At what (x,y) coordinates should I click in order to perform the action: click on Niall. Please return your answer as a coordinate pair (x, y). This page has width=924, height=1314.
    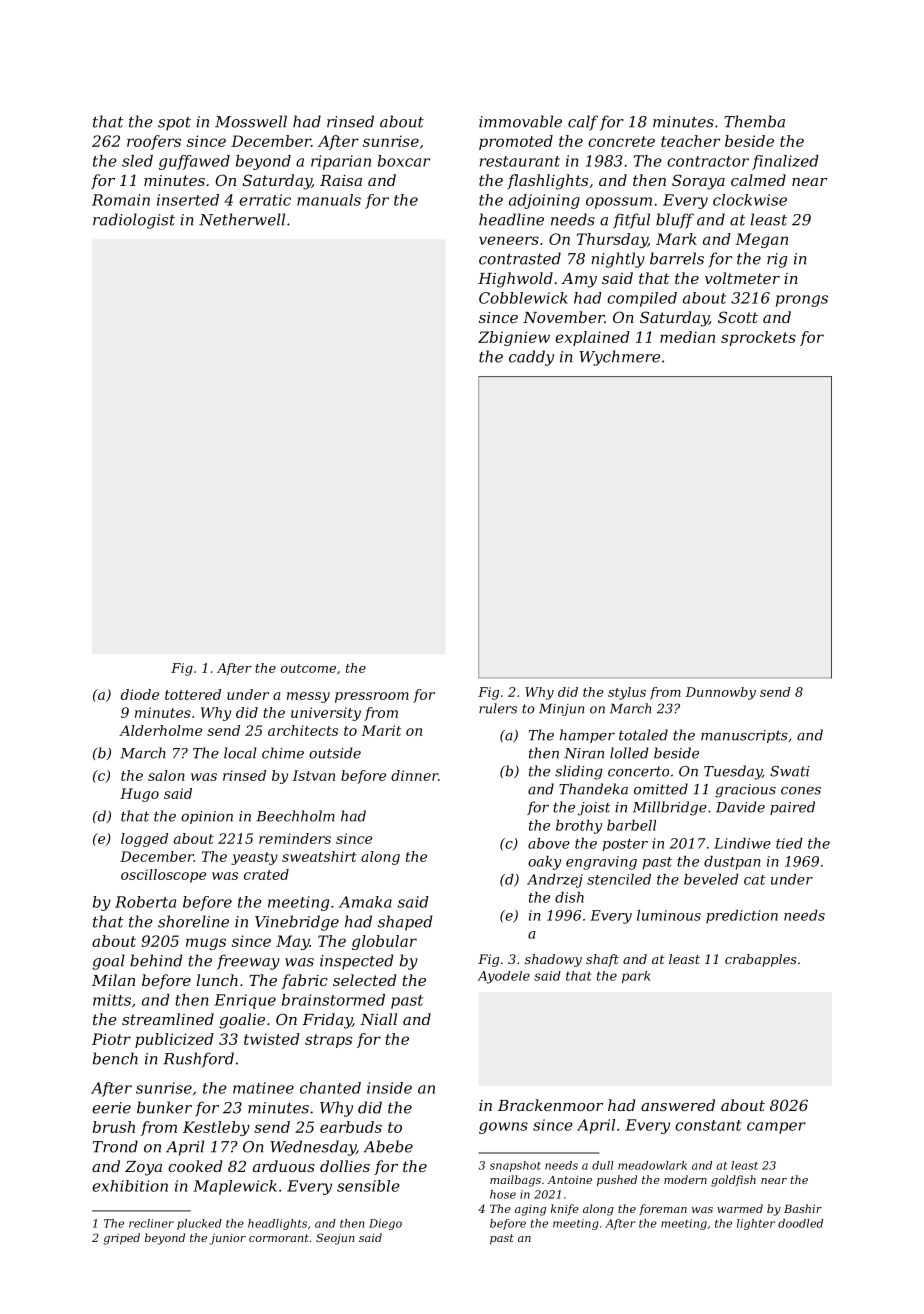
    Looking at the image, I should click on (378, 1019).
